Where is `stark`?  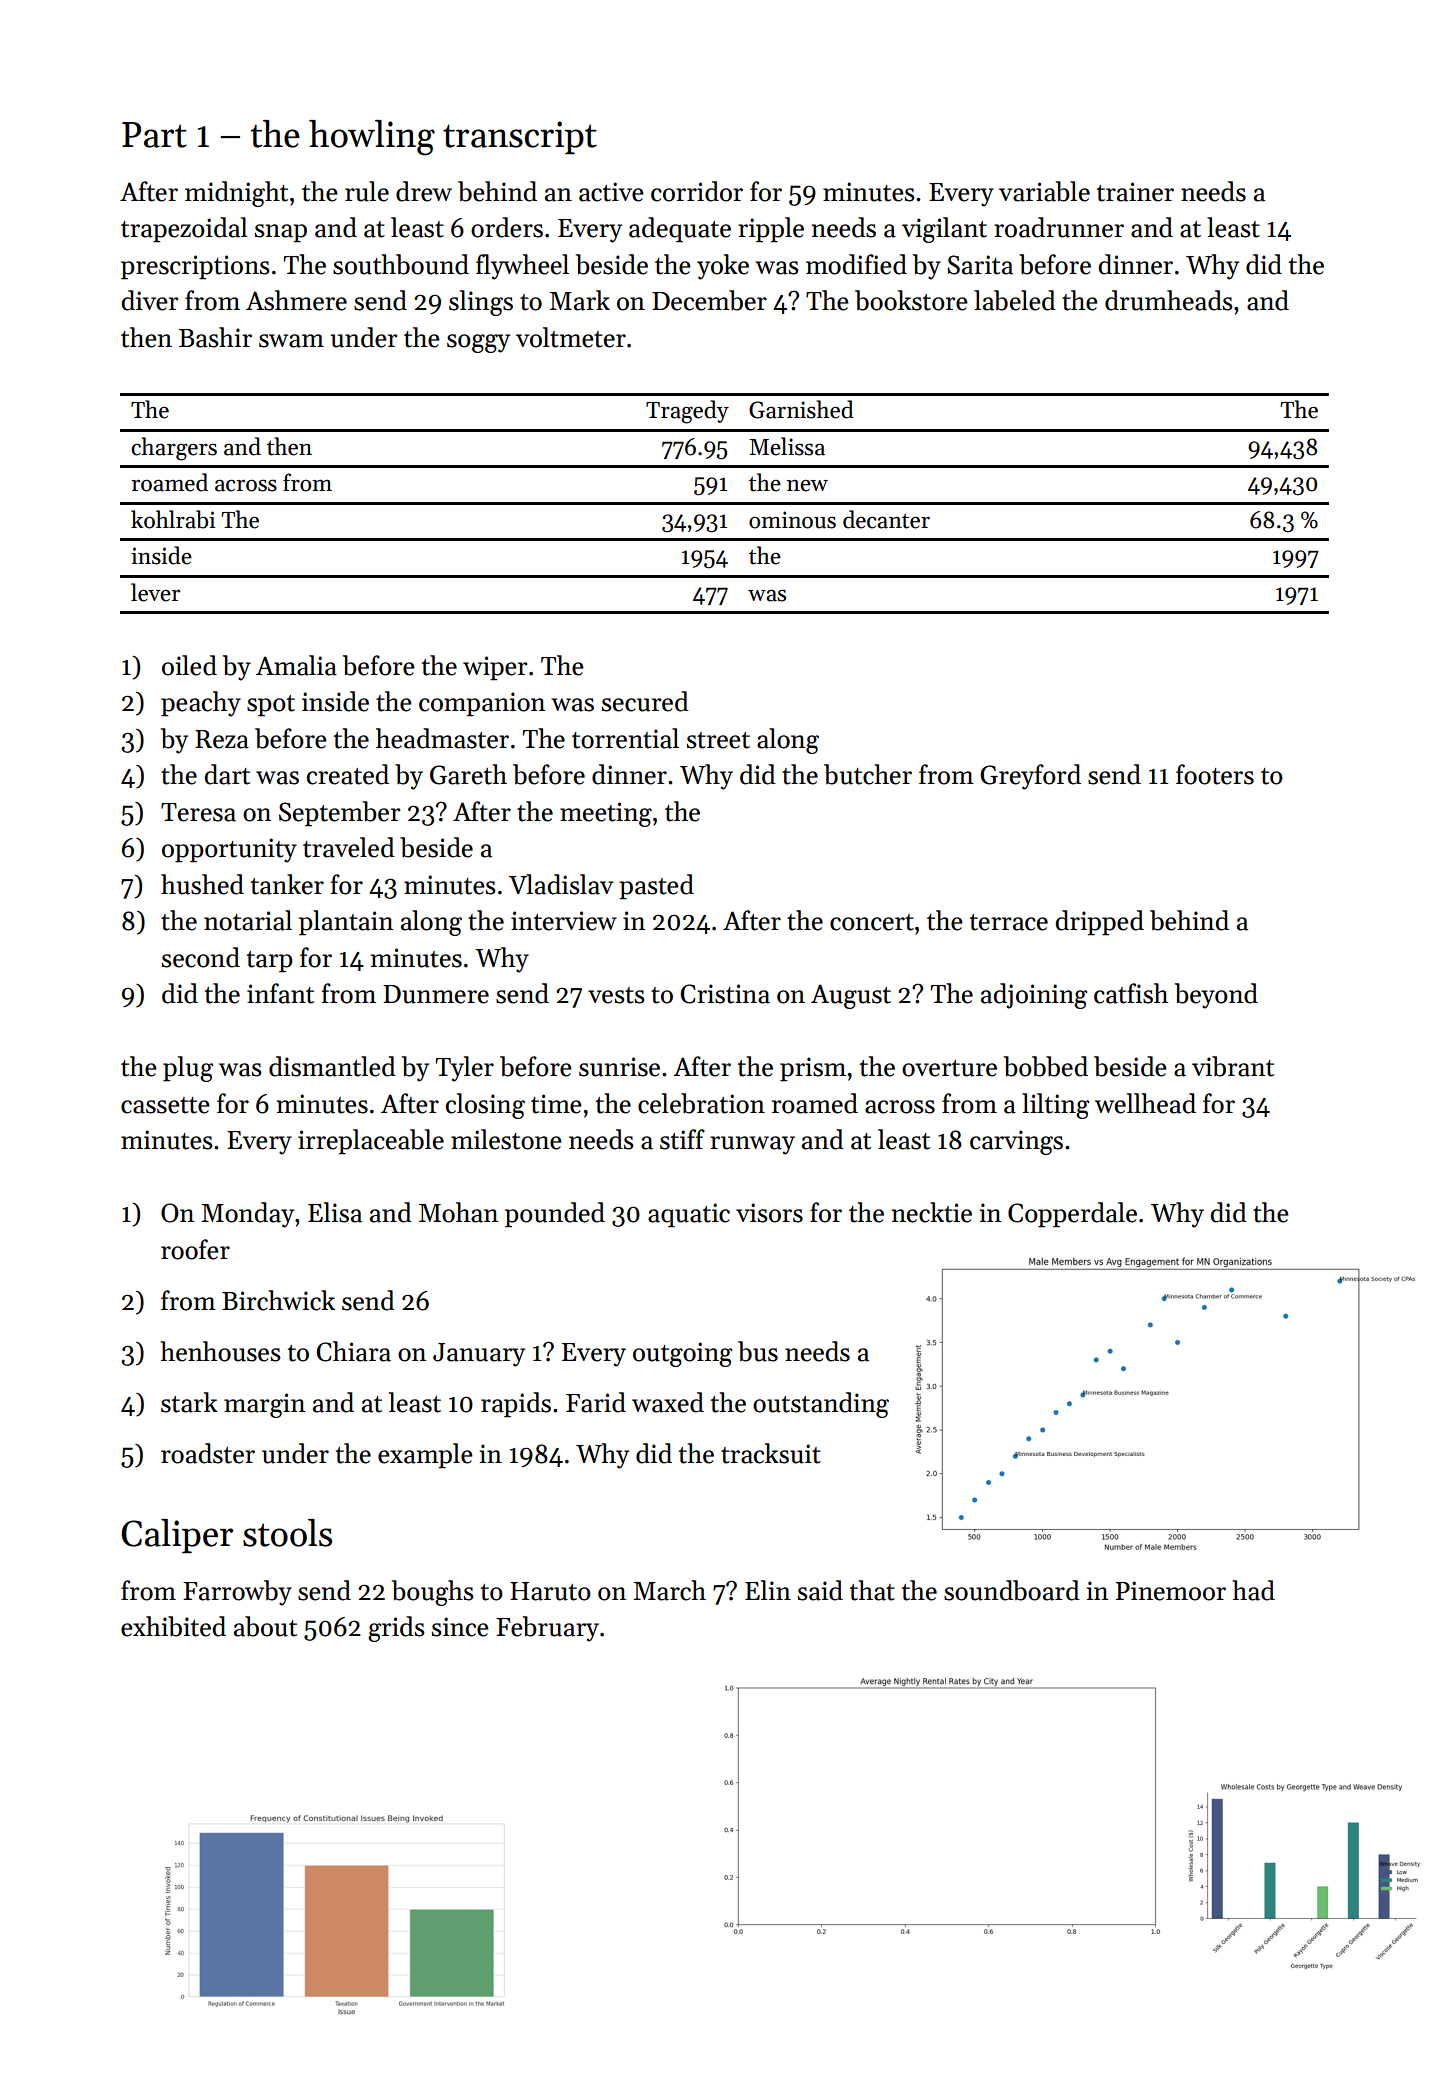 stark is located at coordinates (189, 1402).
